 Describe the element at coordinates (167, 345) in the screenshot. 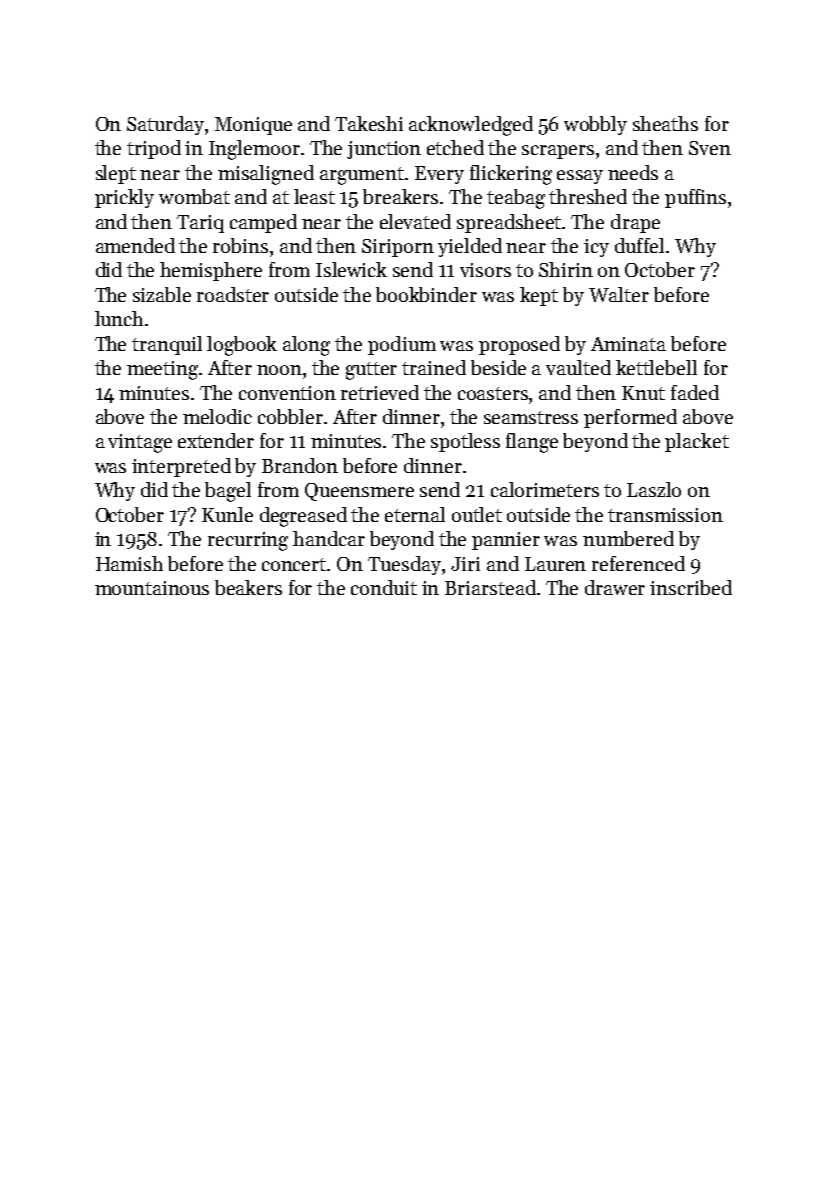

I see `tranquil` at that location.
